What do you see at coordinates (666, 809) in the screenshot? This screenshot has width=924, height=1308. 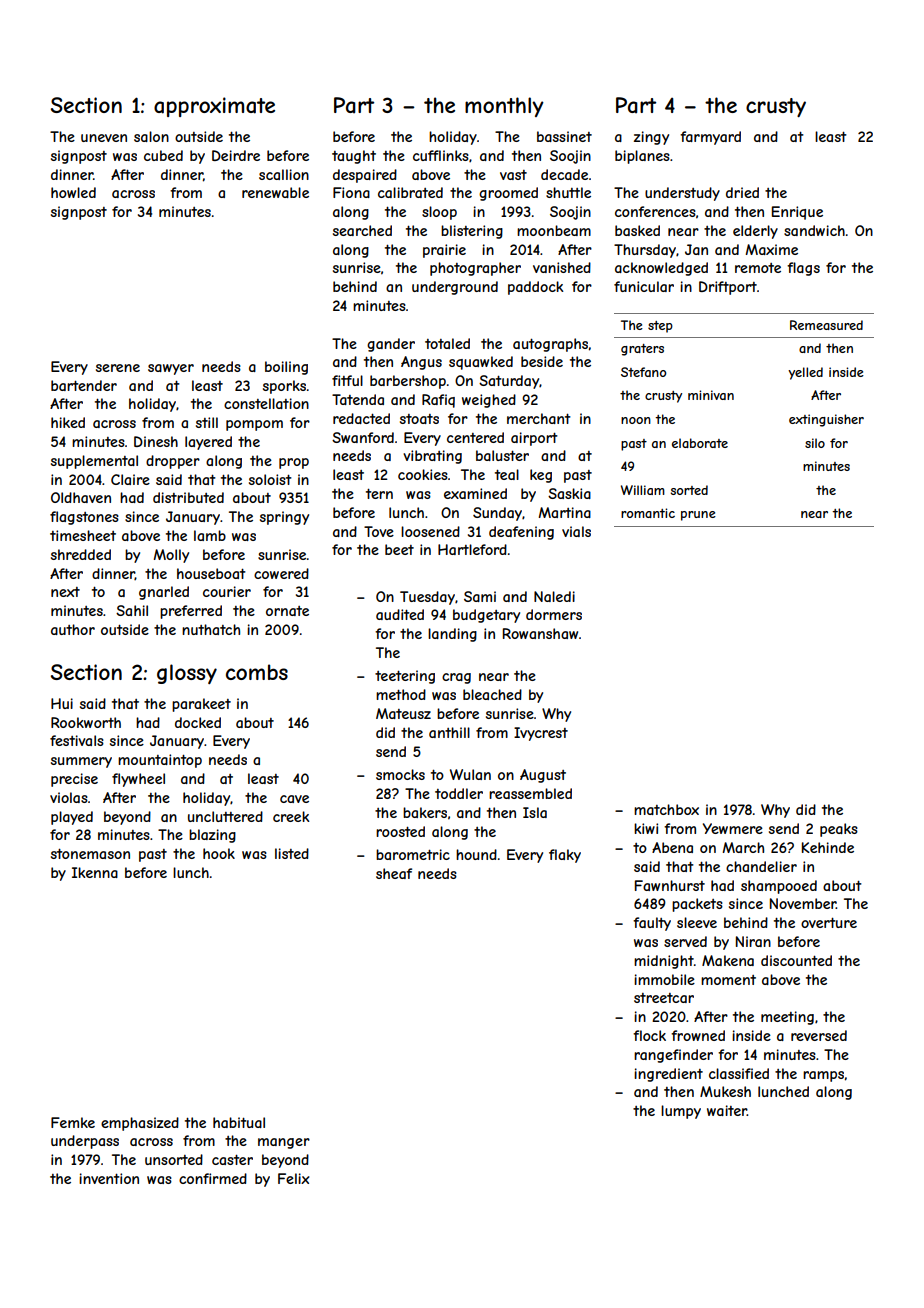 I see `matchbox` at bounding box center [666, 809].
